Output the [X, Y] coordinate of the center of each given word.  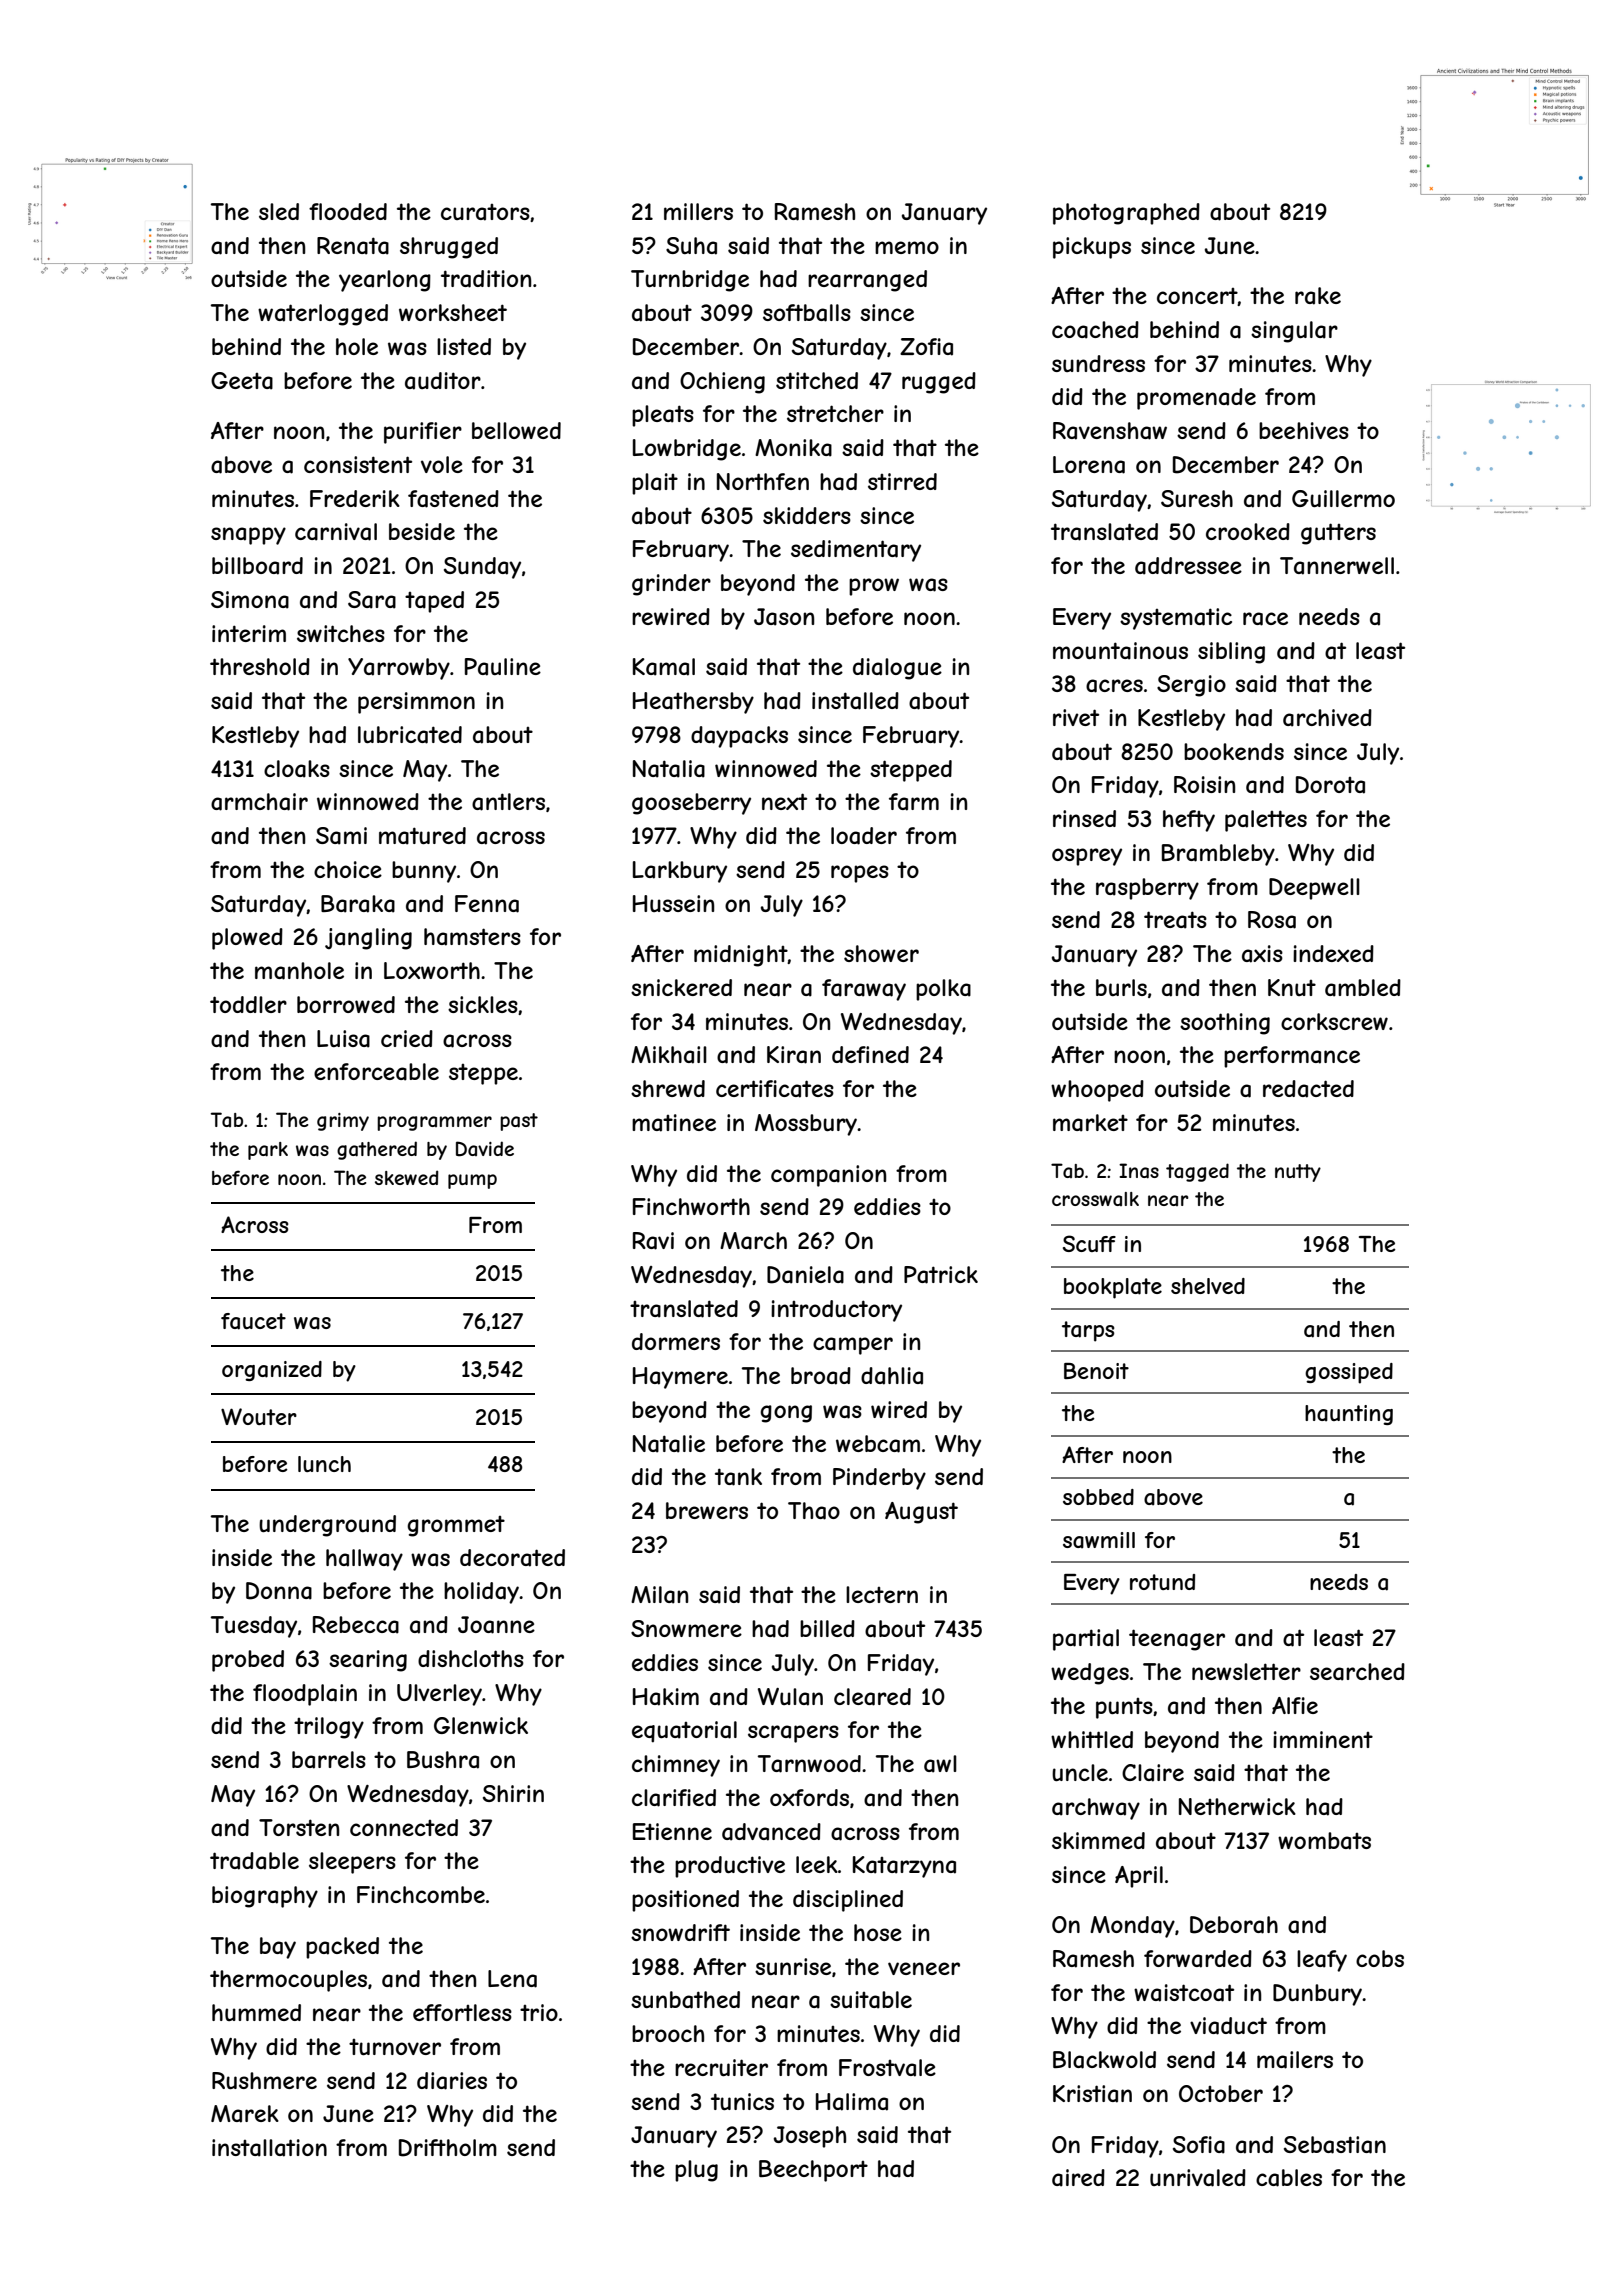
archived [1327, 718]
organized [272, 1371]
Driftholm [448, 2148]
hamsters [472, 937]
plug [696, 2171]
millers [698, 211]
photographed [1126, 214]
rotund [1162, 1582]
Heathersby [693, 703]
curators [485, 212]
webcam [878, 1444]
